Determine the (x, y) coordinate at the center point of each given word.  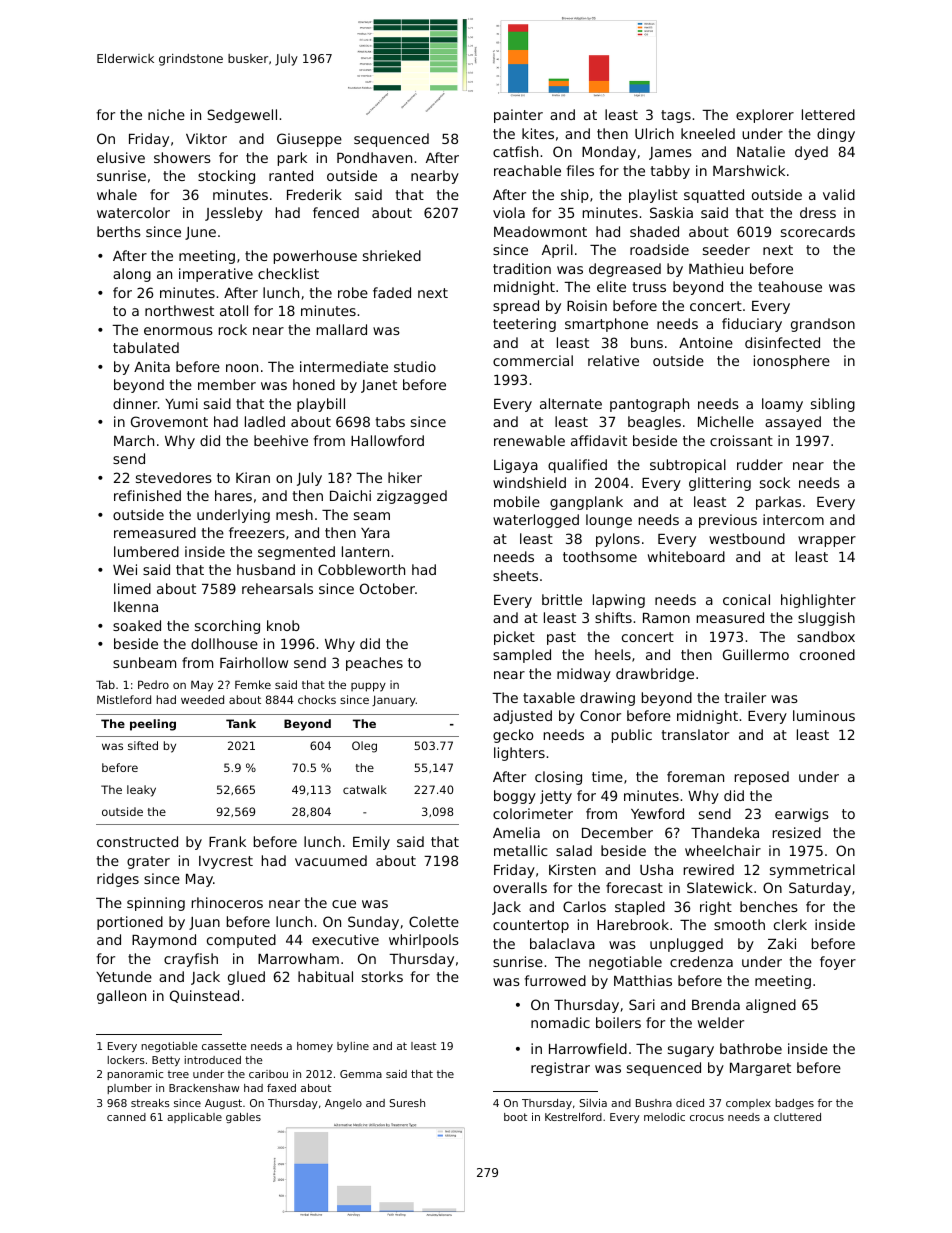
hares (233, 495)
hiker (405, 477)
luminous (824, 715)
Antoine (706, 342)
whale (117, 194)
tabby (670, 172)
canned (126, 1117)
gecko (513, 736)
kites (538, 133)
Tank (241, 723)
